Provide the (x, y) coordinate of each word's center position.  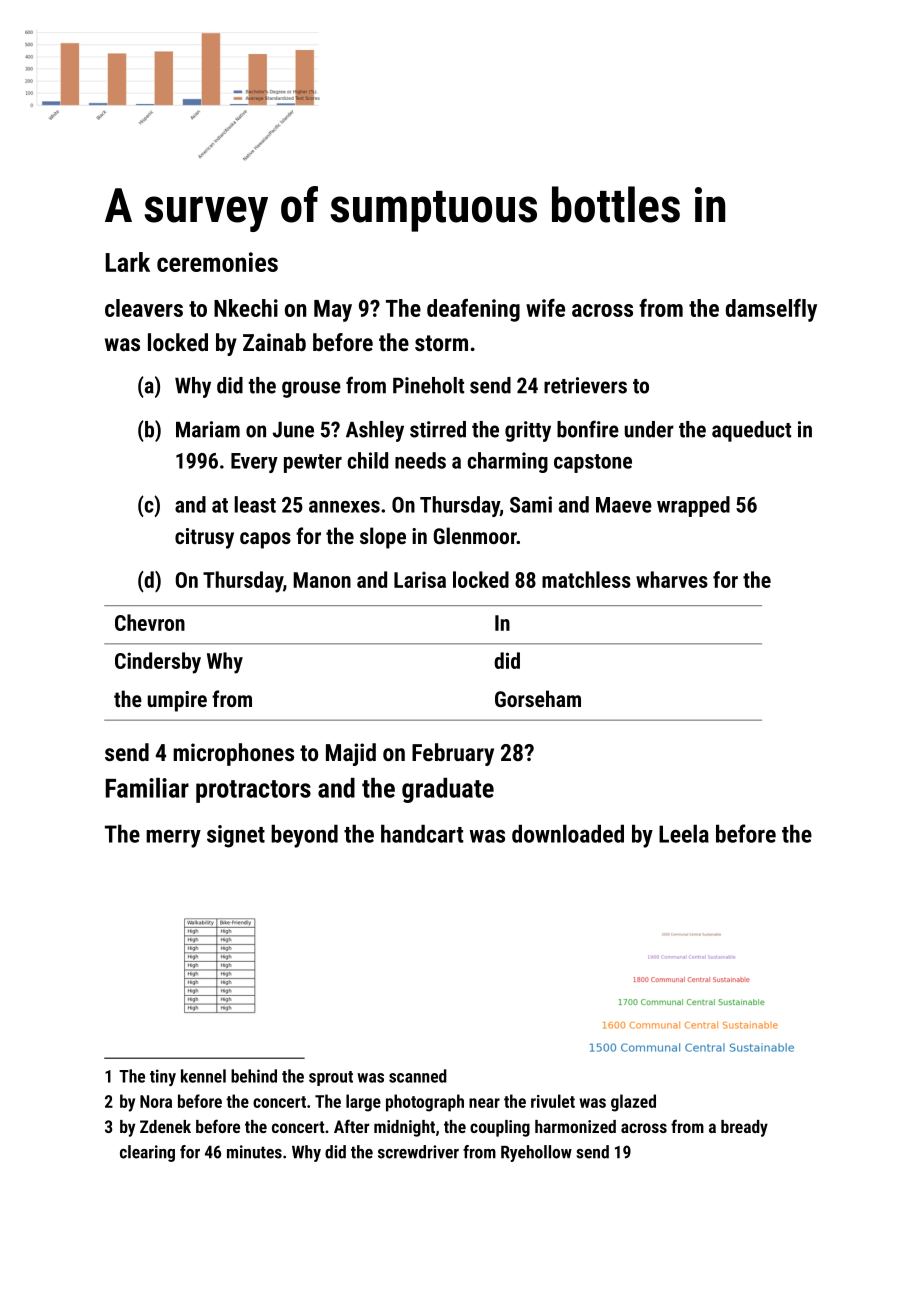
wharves (672, 579)
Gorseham (538, 698)
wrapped (693, 506)
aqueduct (751, 431)
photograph (425, 1103)
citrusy (204, 538)
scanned (418, 1076)
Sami (531, 504)
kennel (203, 1076)
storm (441, 343)
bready (744, 1128)
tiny (163, 1077)
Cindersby (158, 663)
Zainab (274, 342)
